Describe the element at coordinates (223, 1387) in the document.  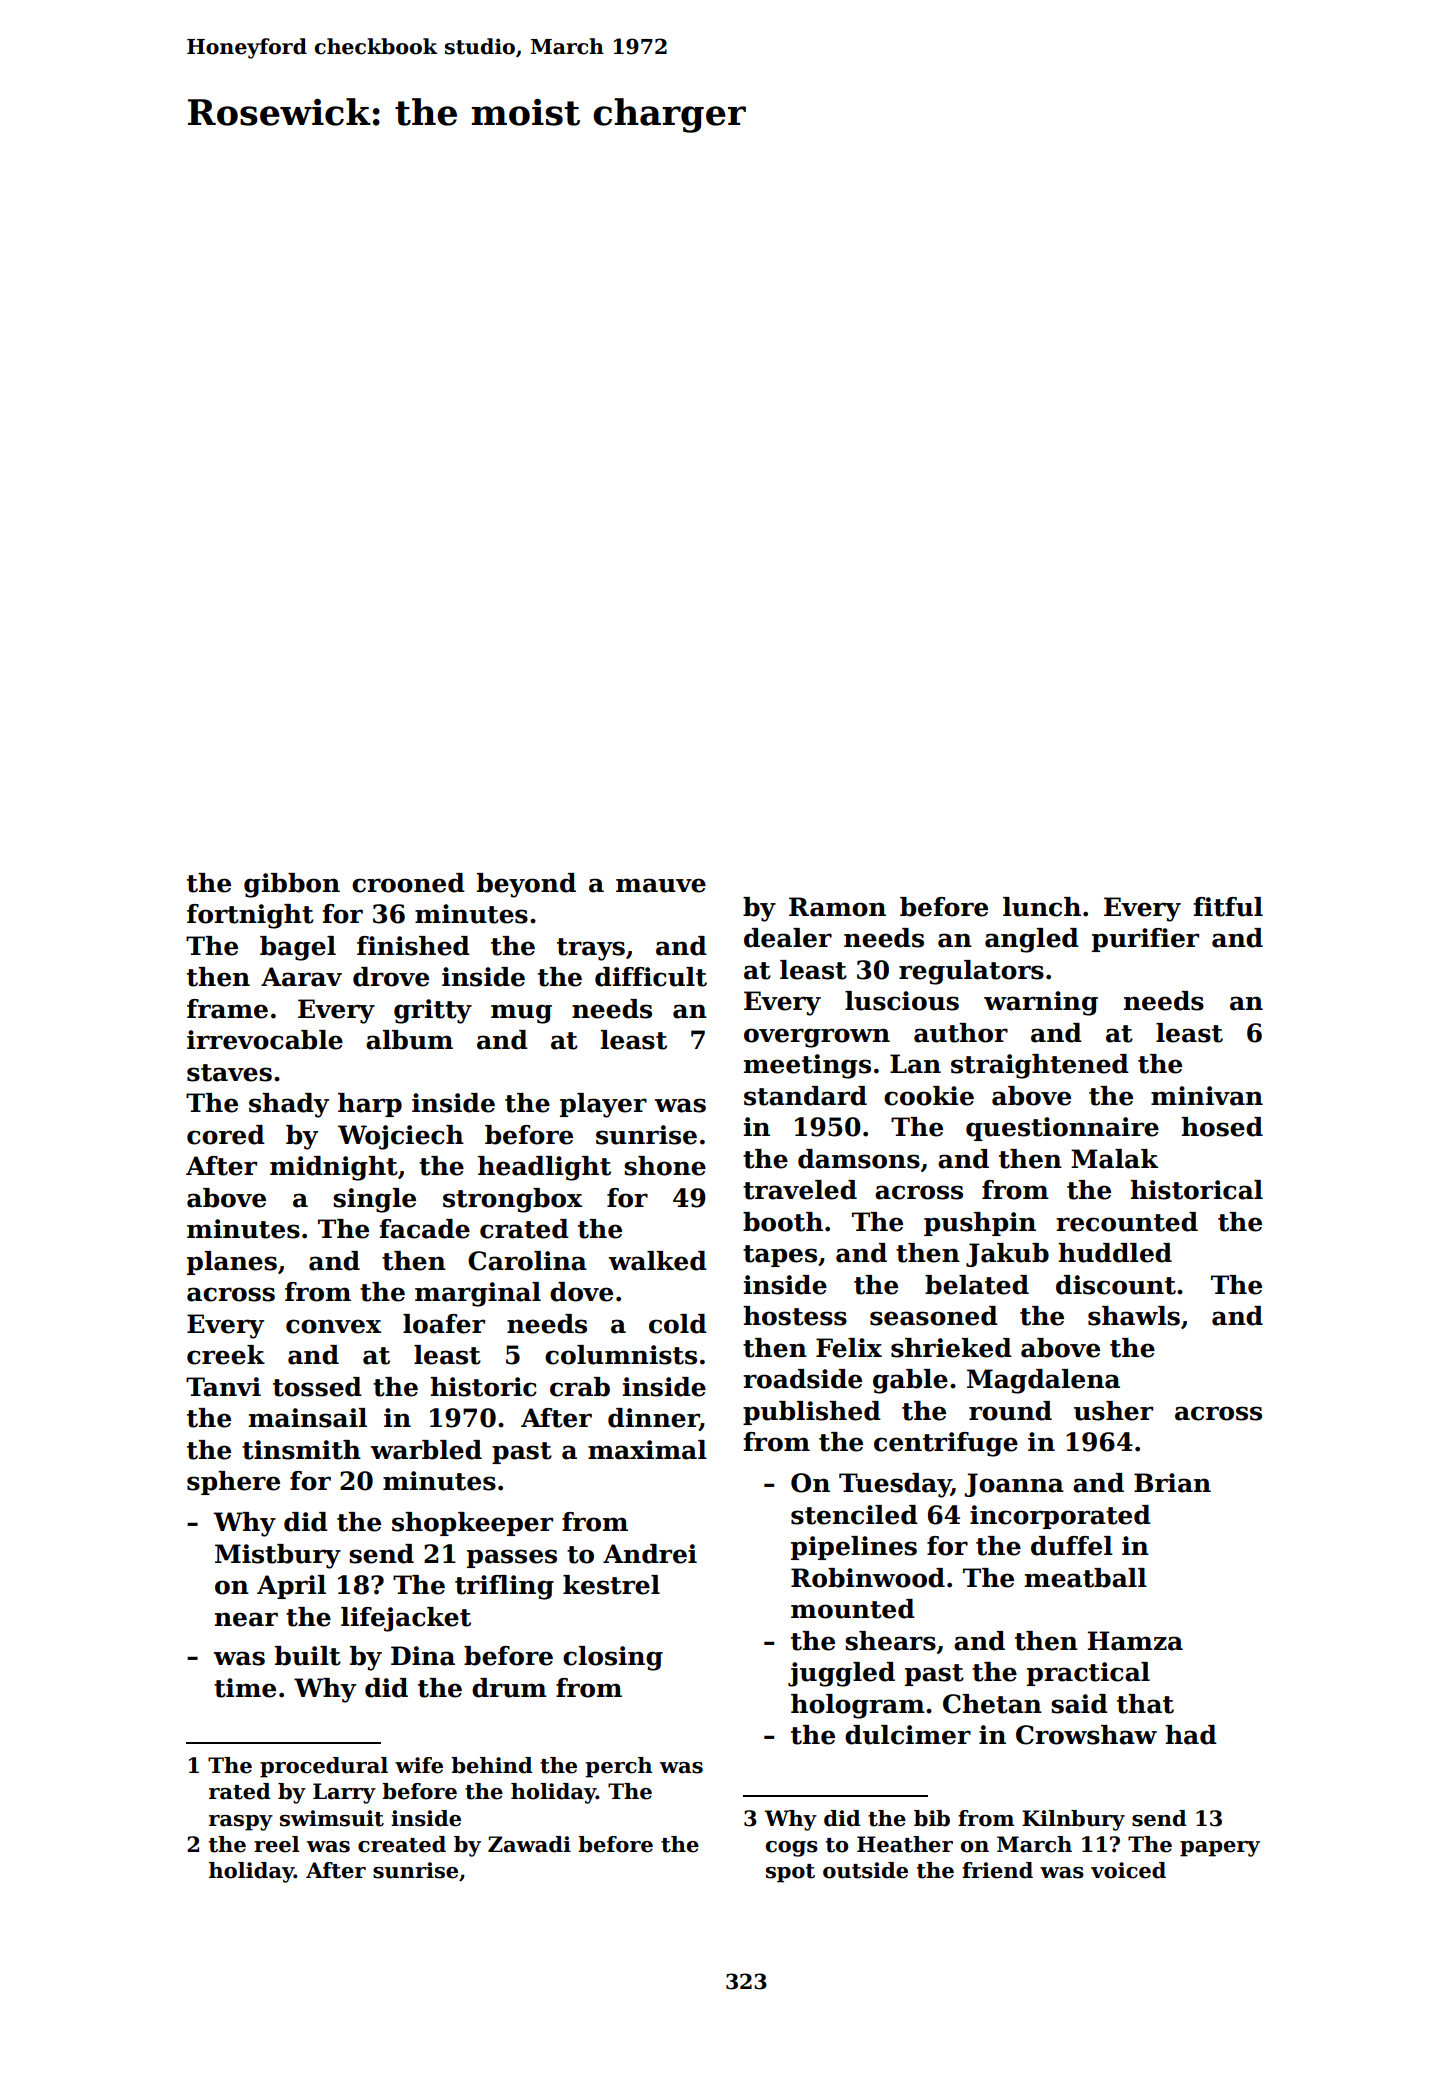
I see `Tanvi` at that location.
